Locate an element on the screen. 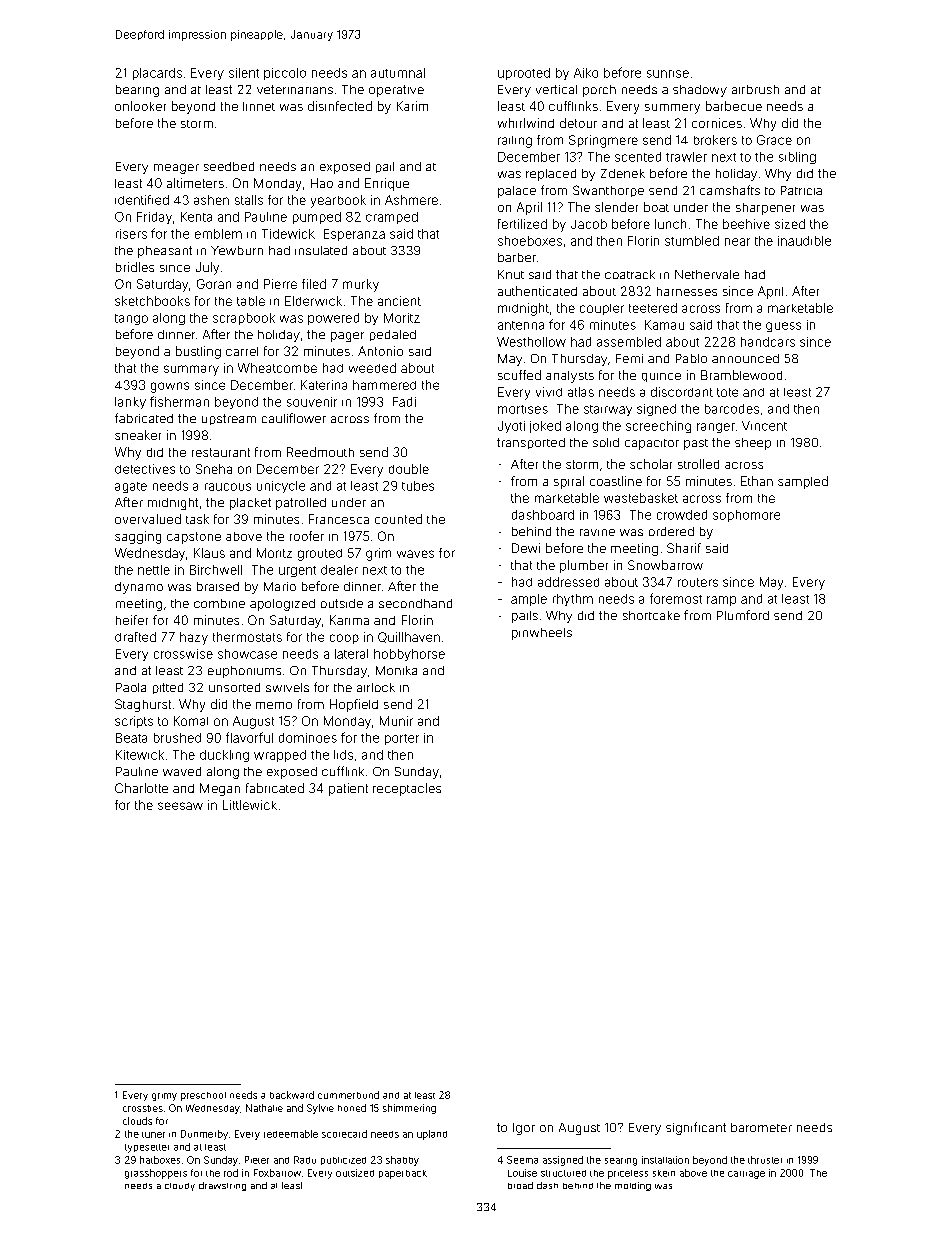  Nathalie is located at coordinates (264, 1108).
